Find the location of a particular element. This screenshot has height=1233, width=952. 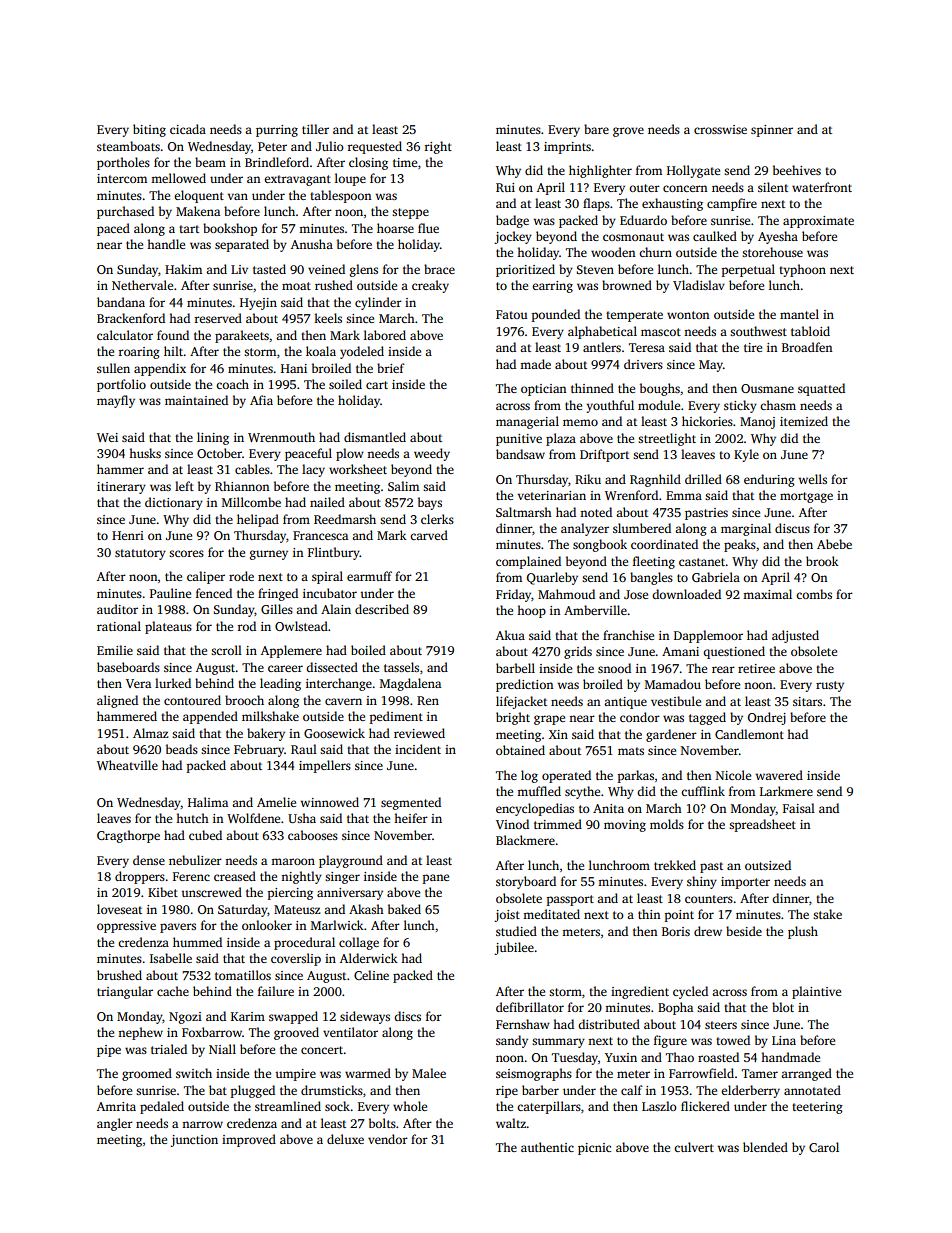

brooch is located at coordinates (244, 700).
